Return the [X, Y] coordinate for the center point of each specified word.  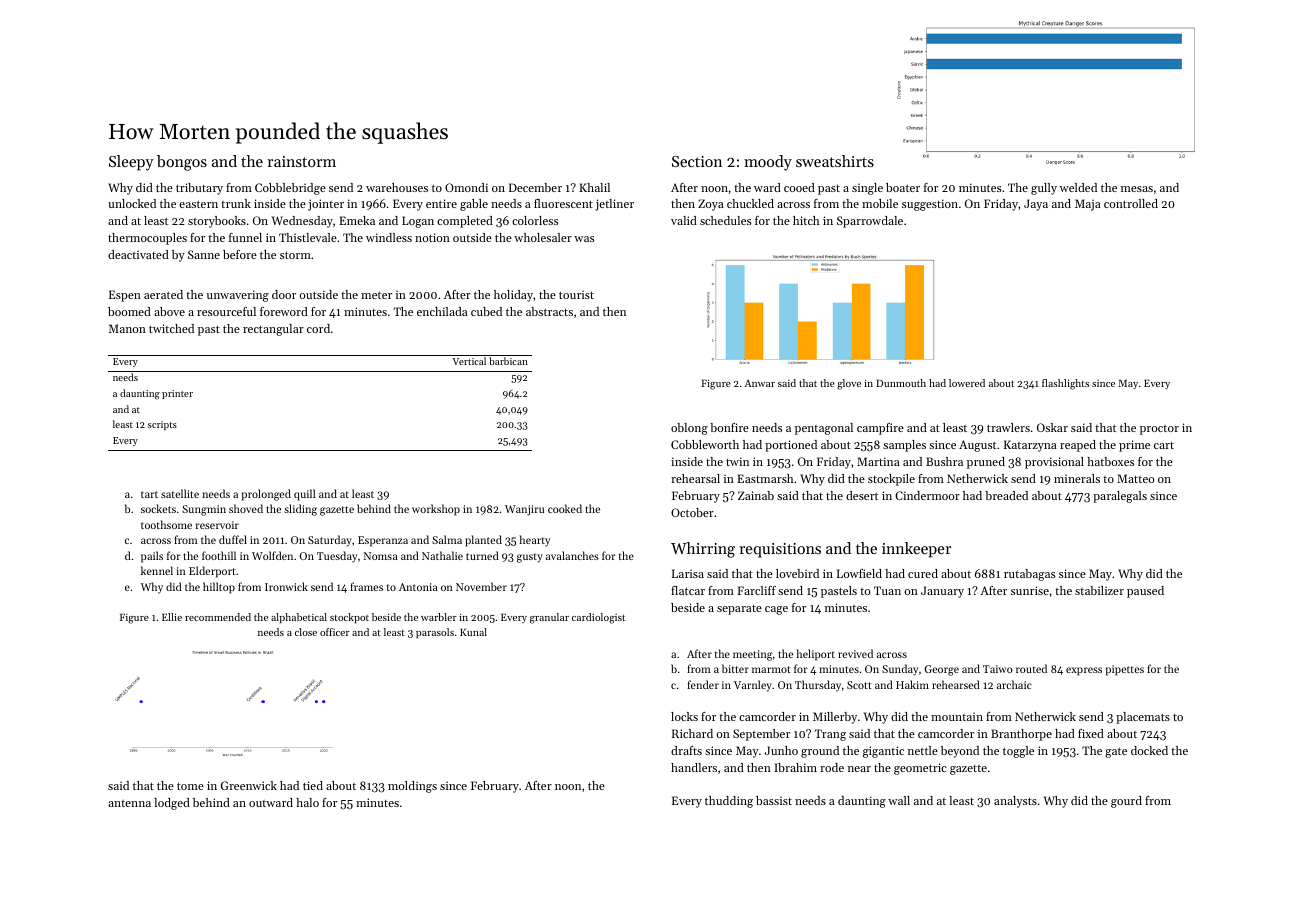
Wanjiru [524, 510]
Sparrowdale [870, 222]
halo [307, 802]
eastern [198, 204]
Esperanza [383, 541]
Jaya [1036, 205]
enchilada [442, 311]
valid [684, 220]
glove [849, 384]
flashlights [1065, 384]
